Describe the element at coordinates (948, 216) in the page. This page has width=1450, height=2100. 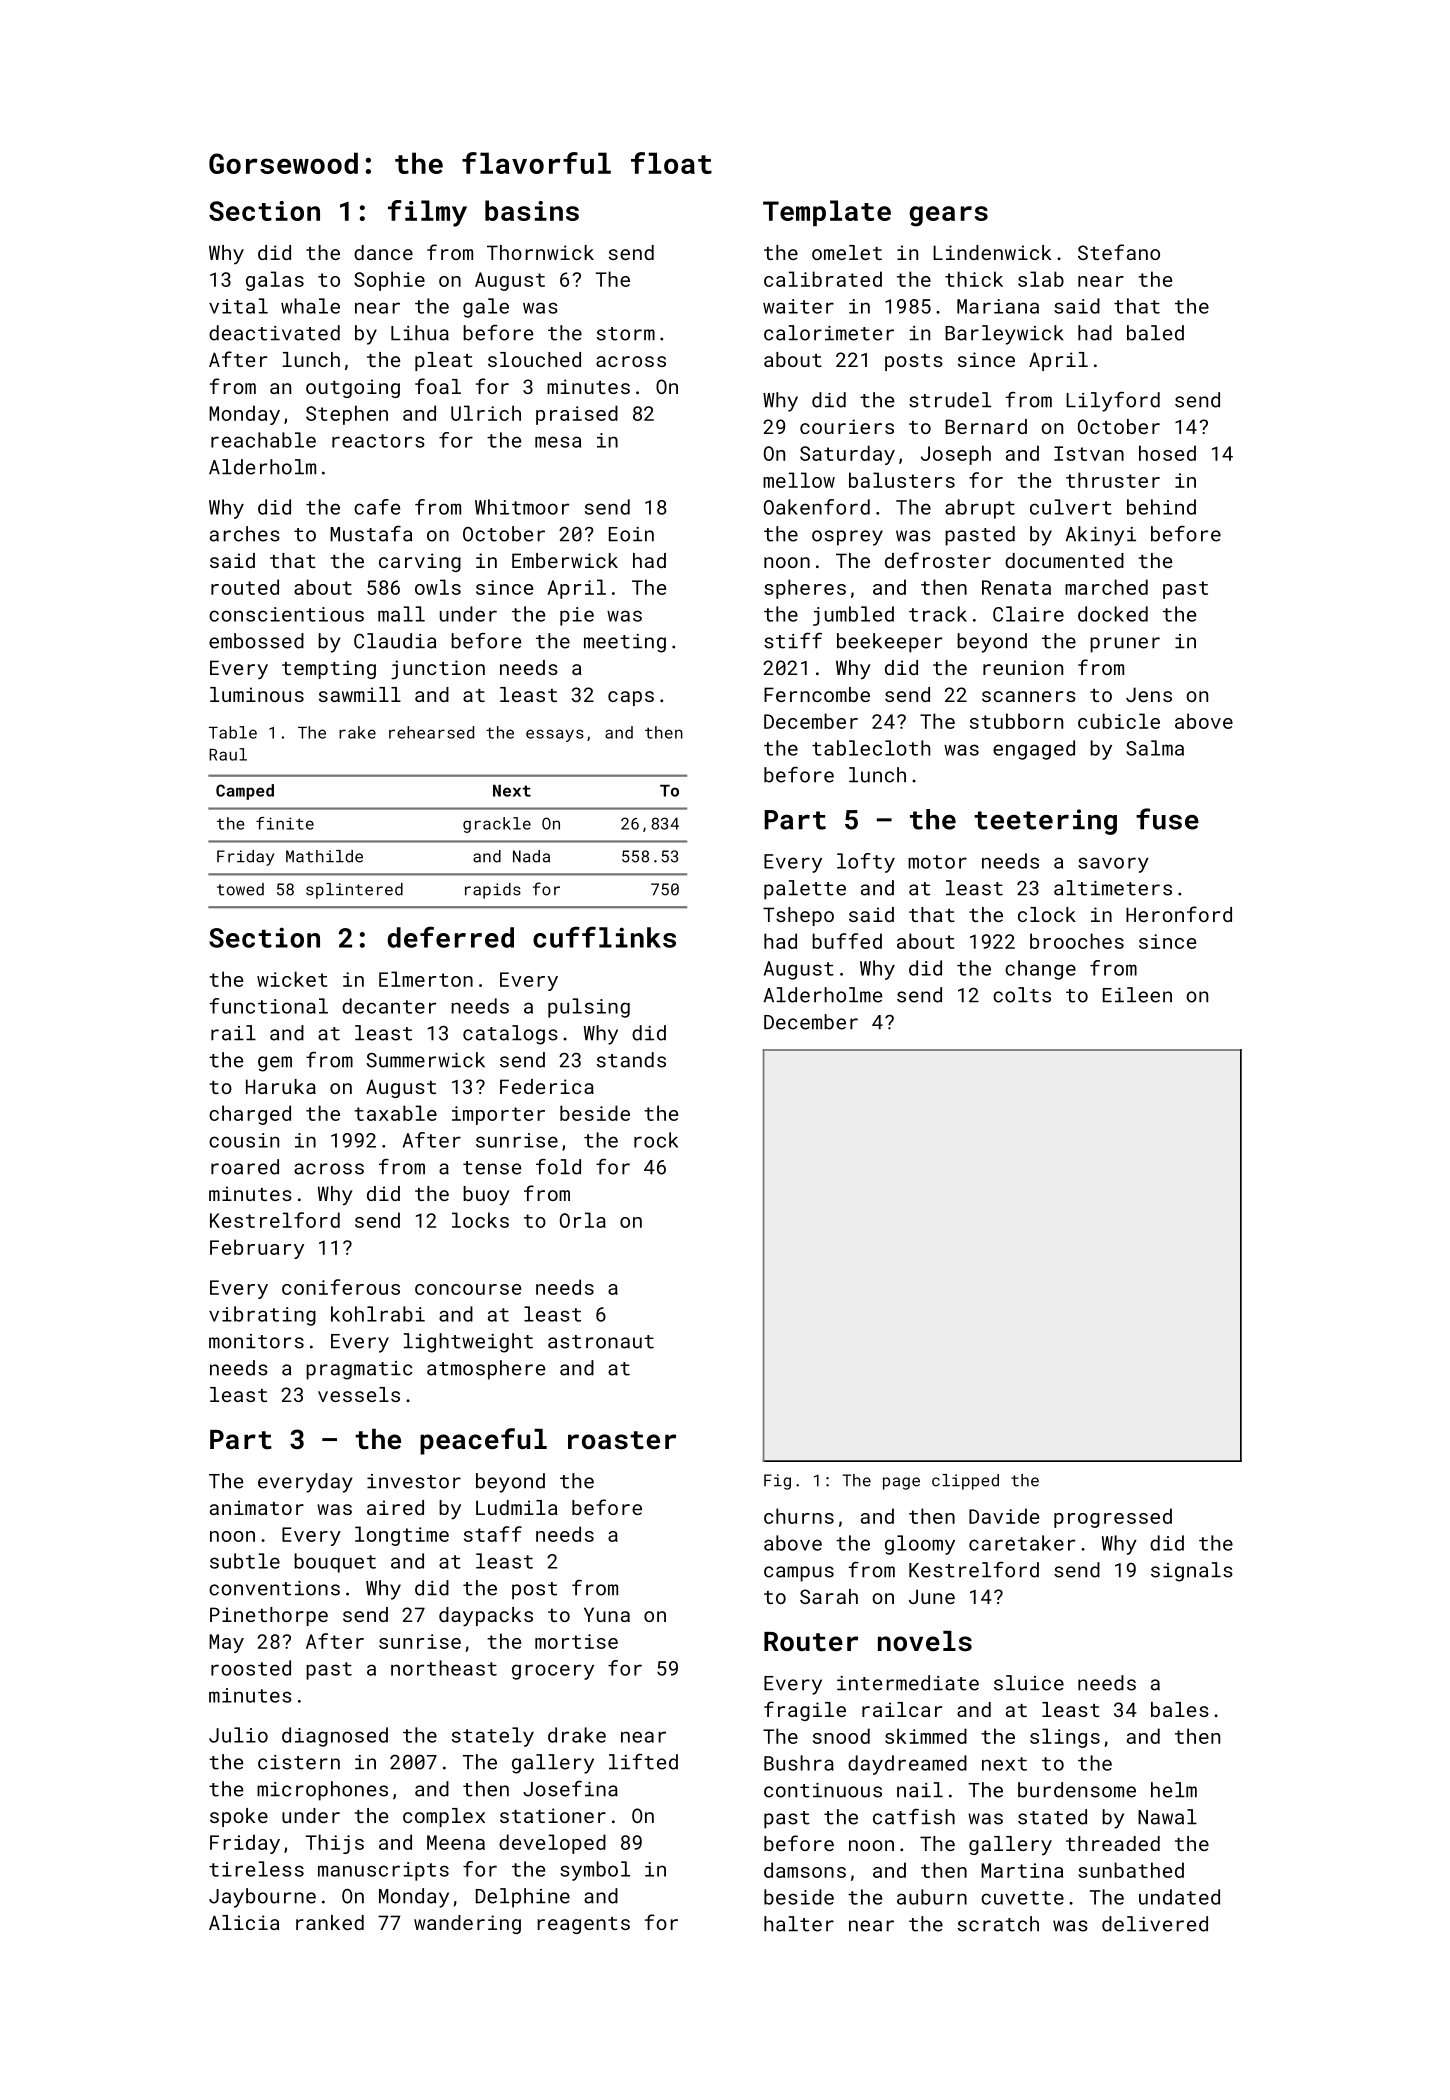
I see `gears` at that location.
